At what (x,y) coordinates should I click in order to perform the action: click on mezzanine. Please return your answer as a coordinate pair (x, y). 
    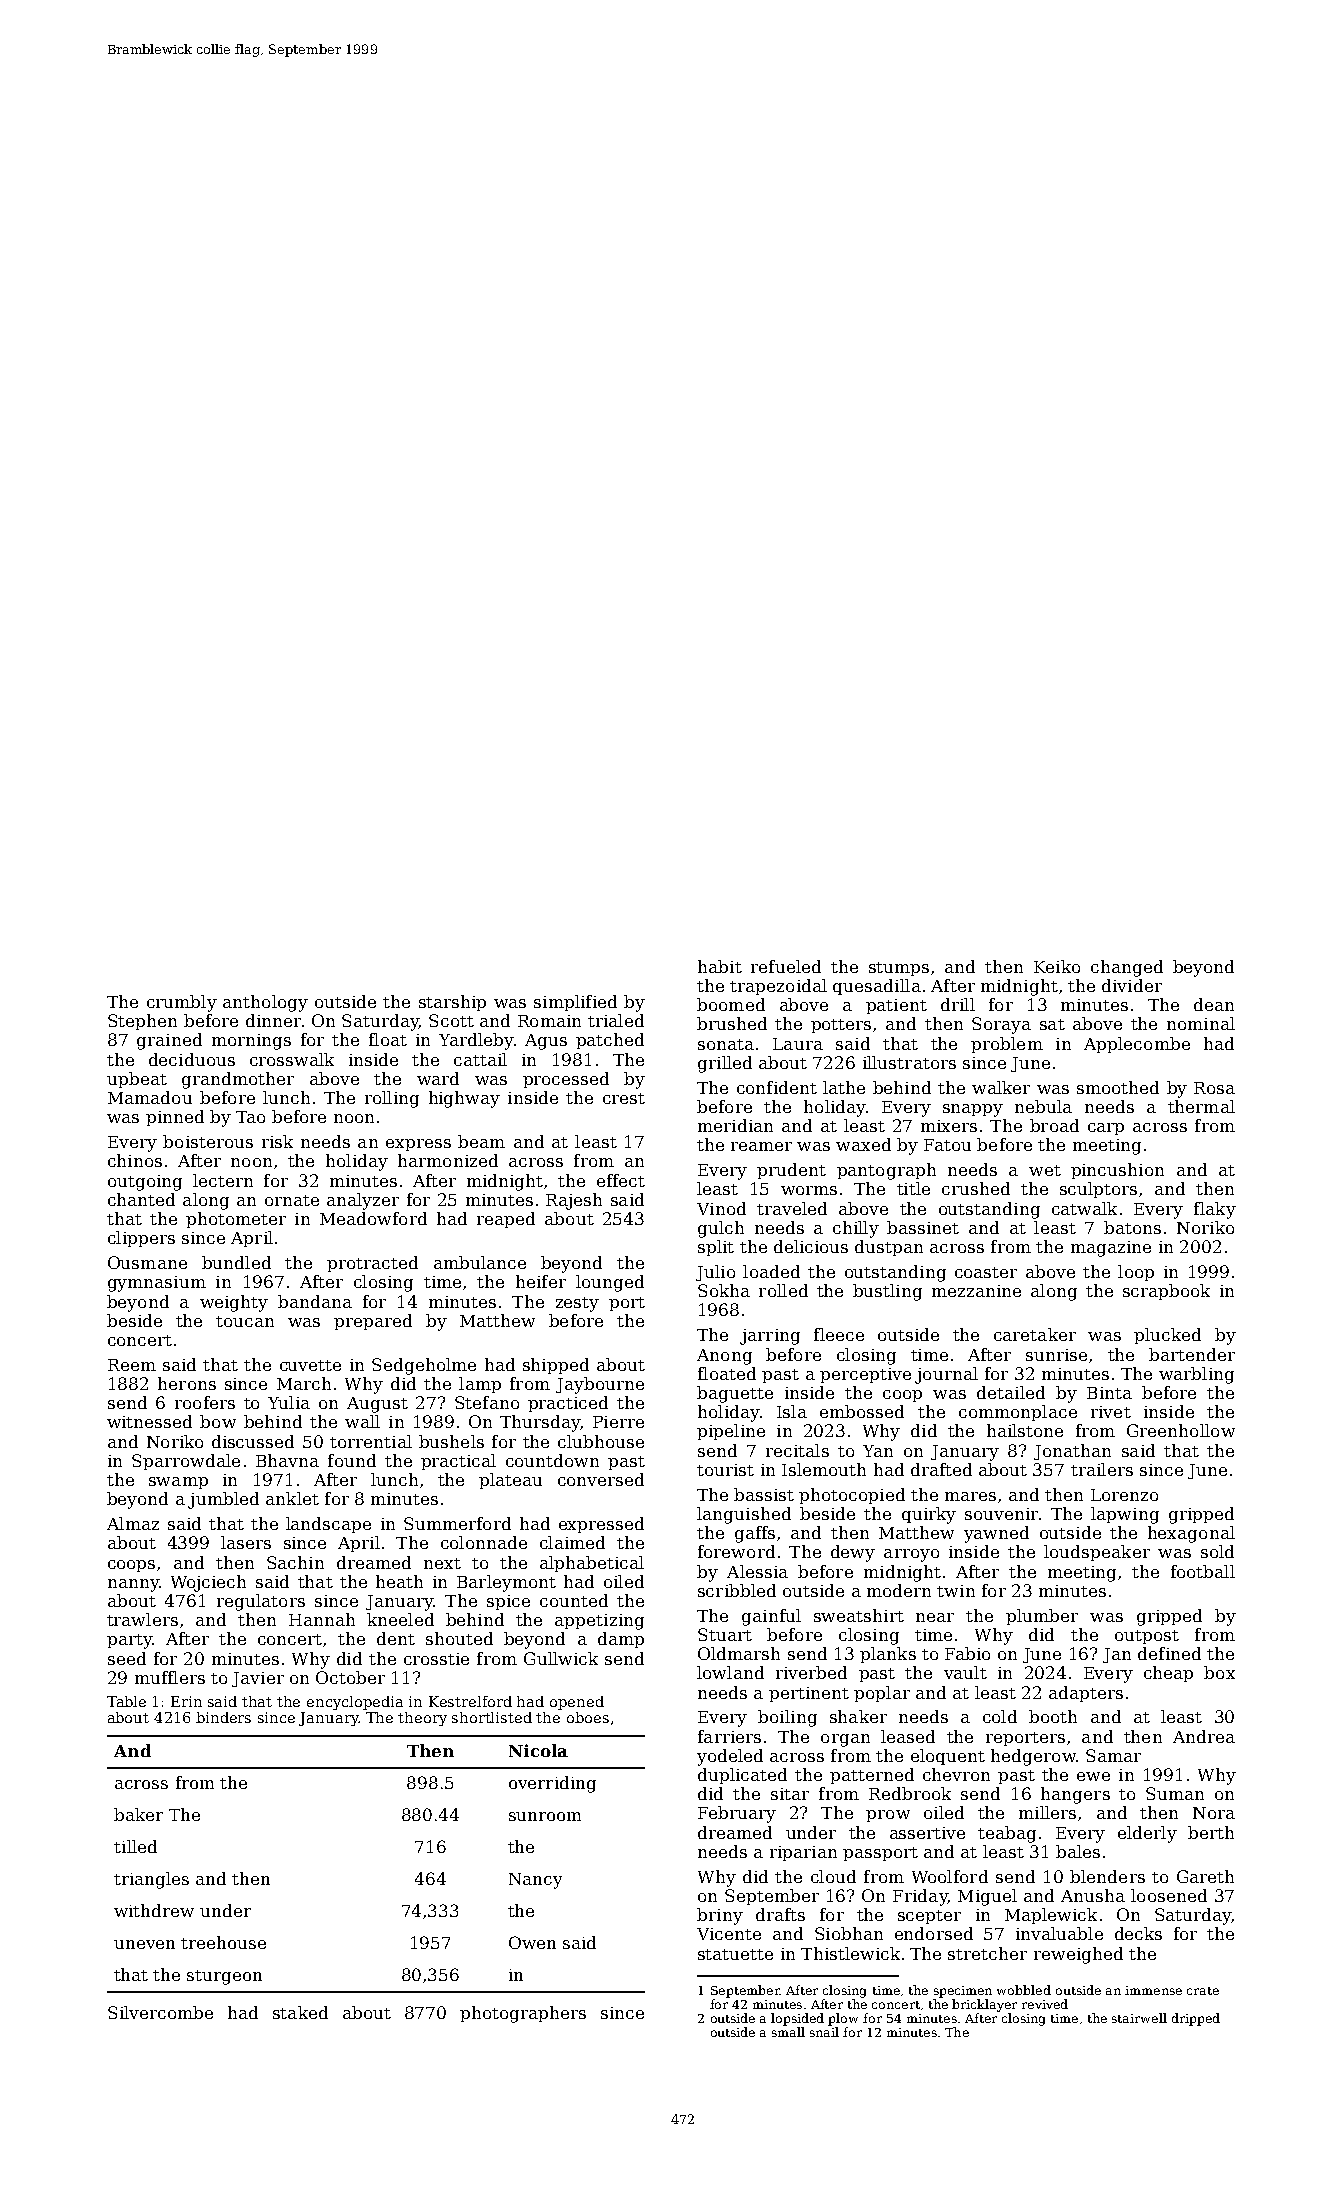
    Looking at the image, I should click on (976, 1291).
